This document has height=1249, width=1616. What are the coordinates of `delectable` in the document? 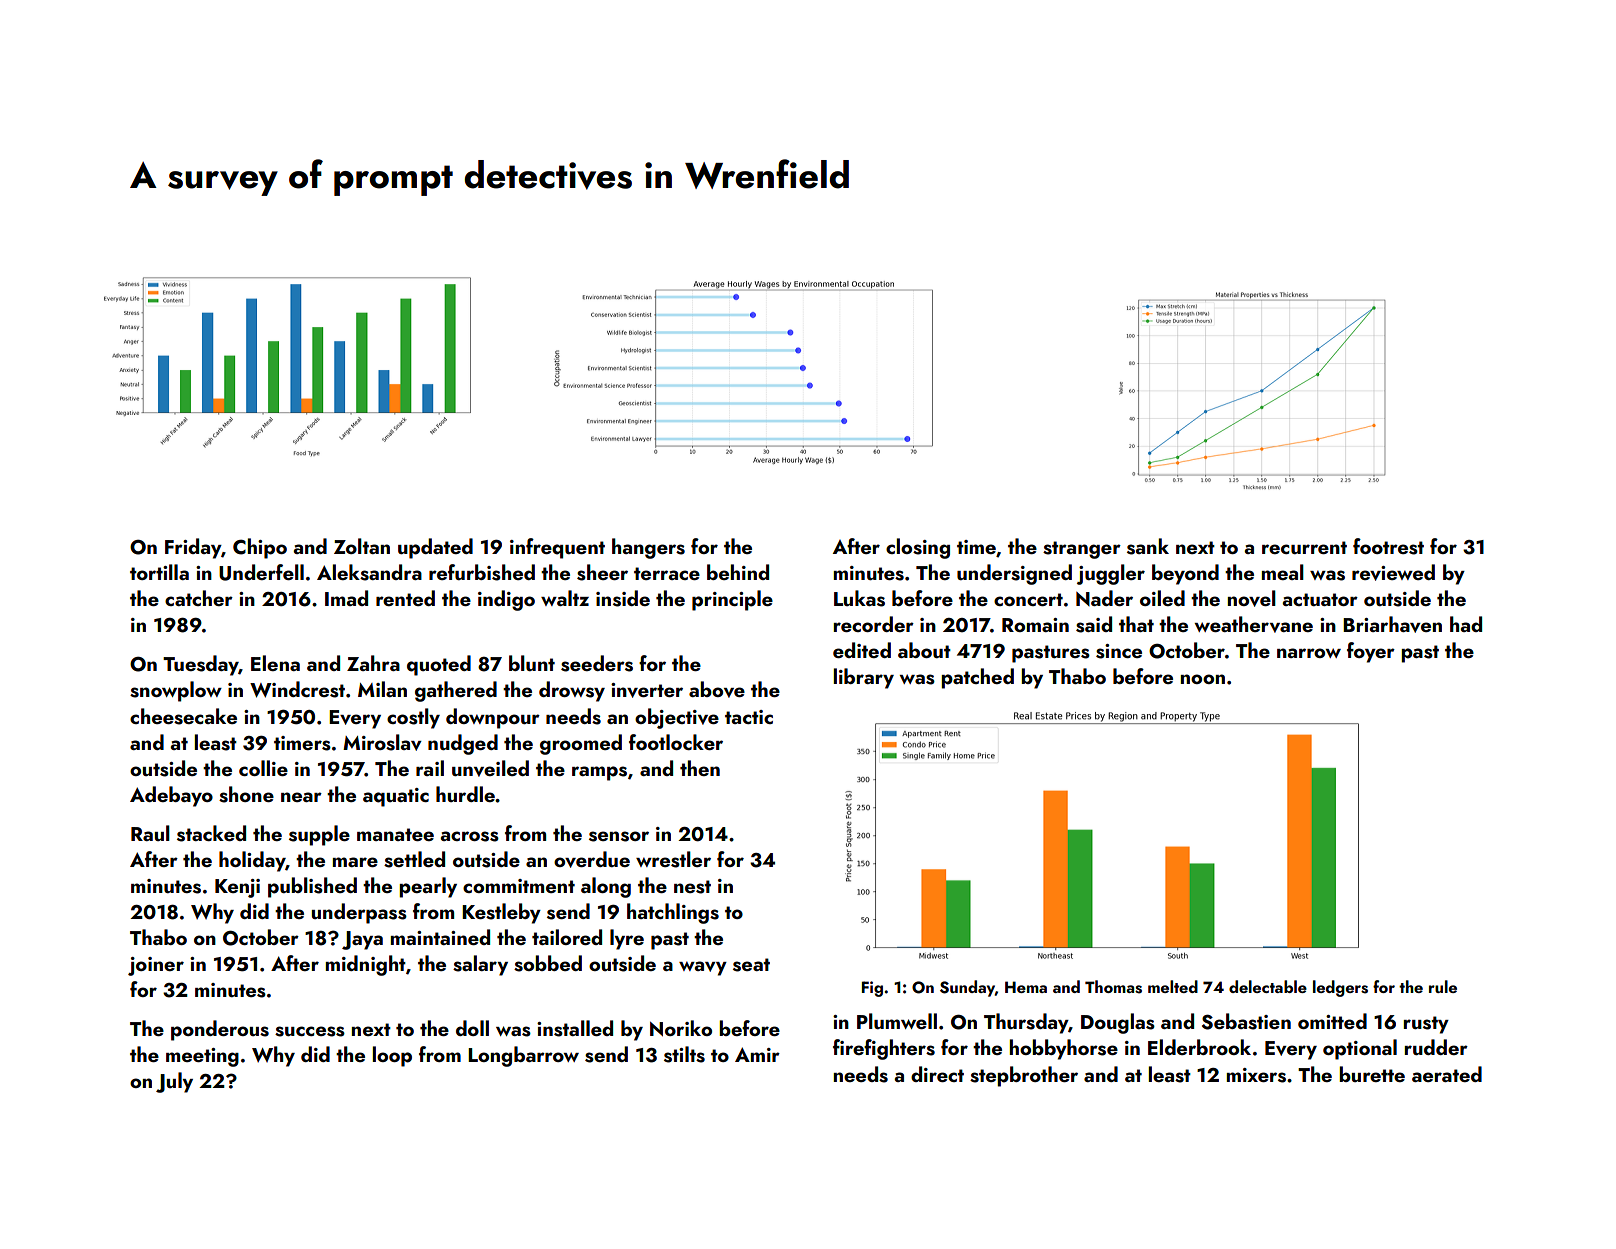 It's located at (1268, 986).
